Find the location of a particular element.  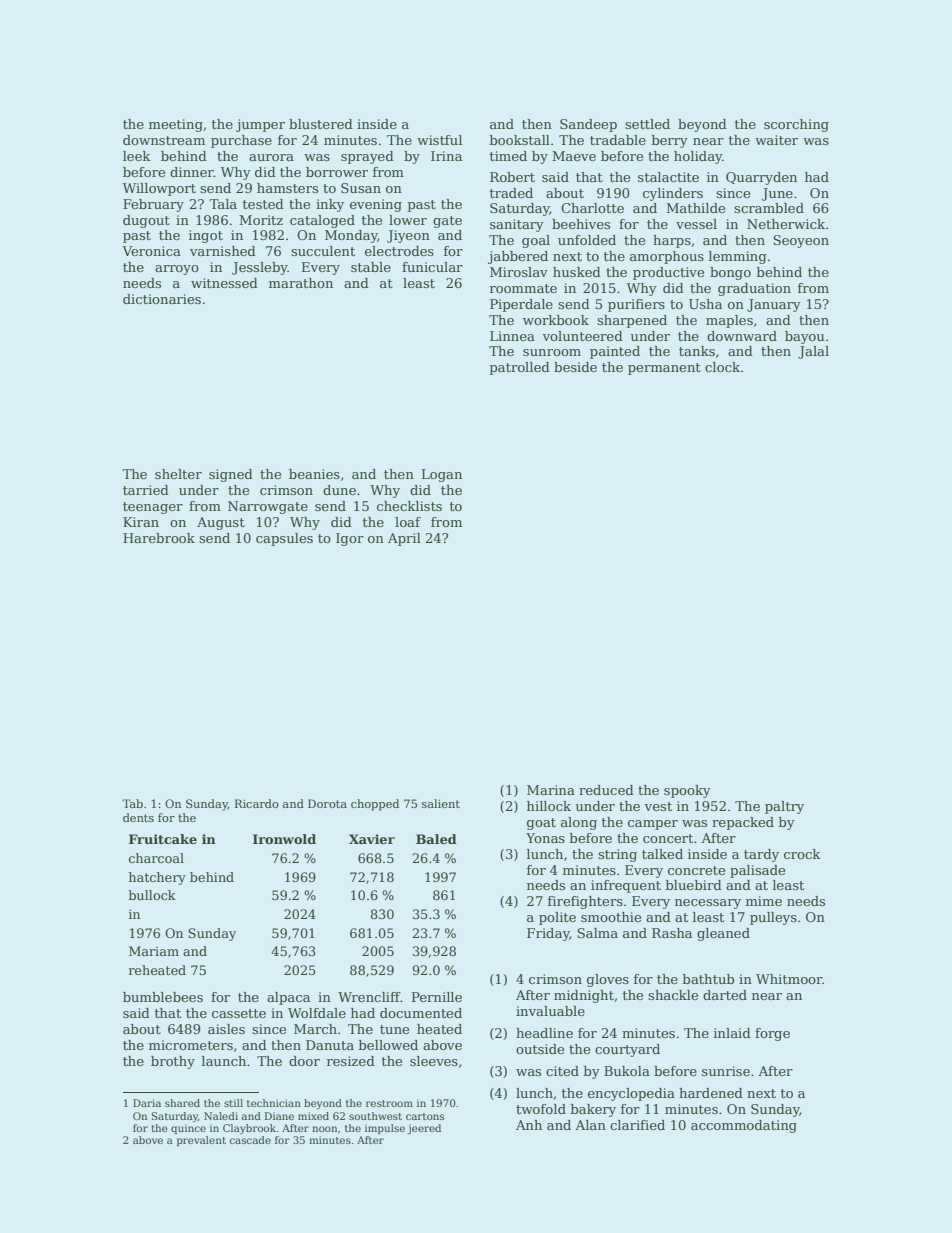

Robert is located at coordinates (512, 177).
